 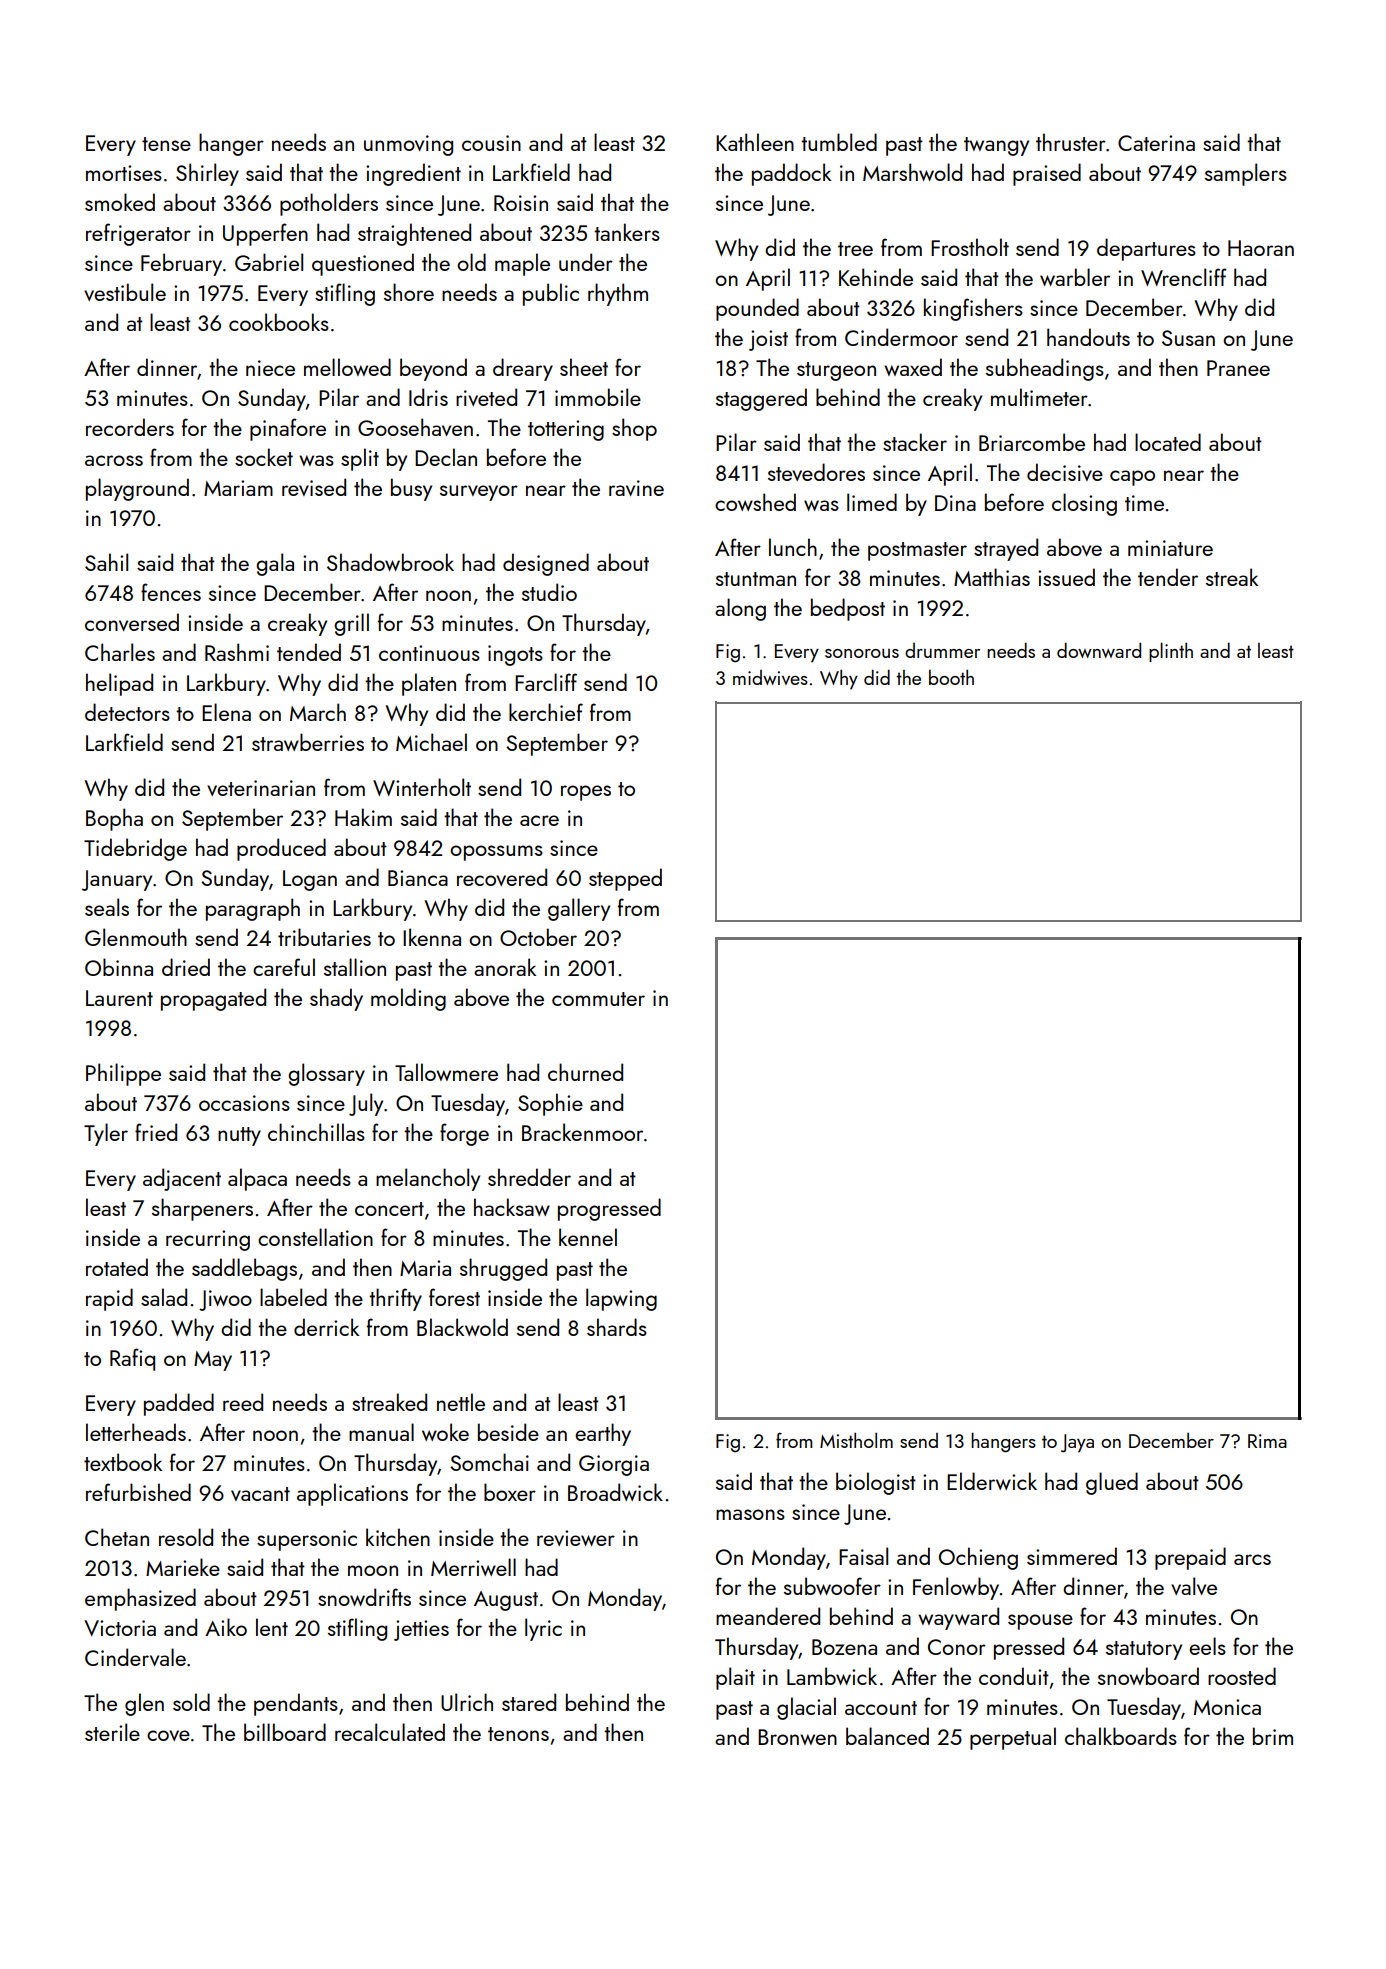 I want to click on melancholy, so click(x=428, y=1179).
